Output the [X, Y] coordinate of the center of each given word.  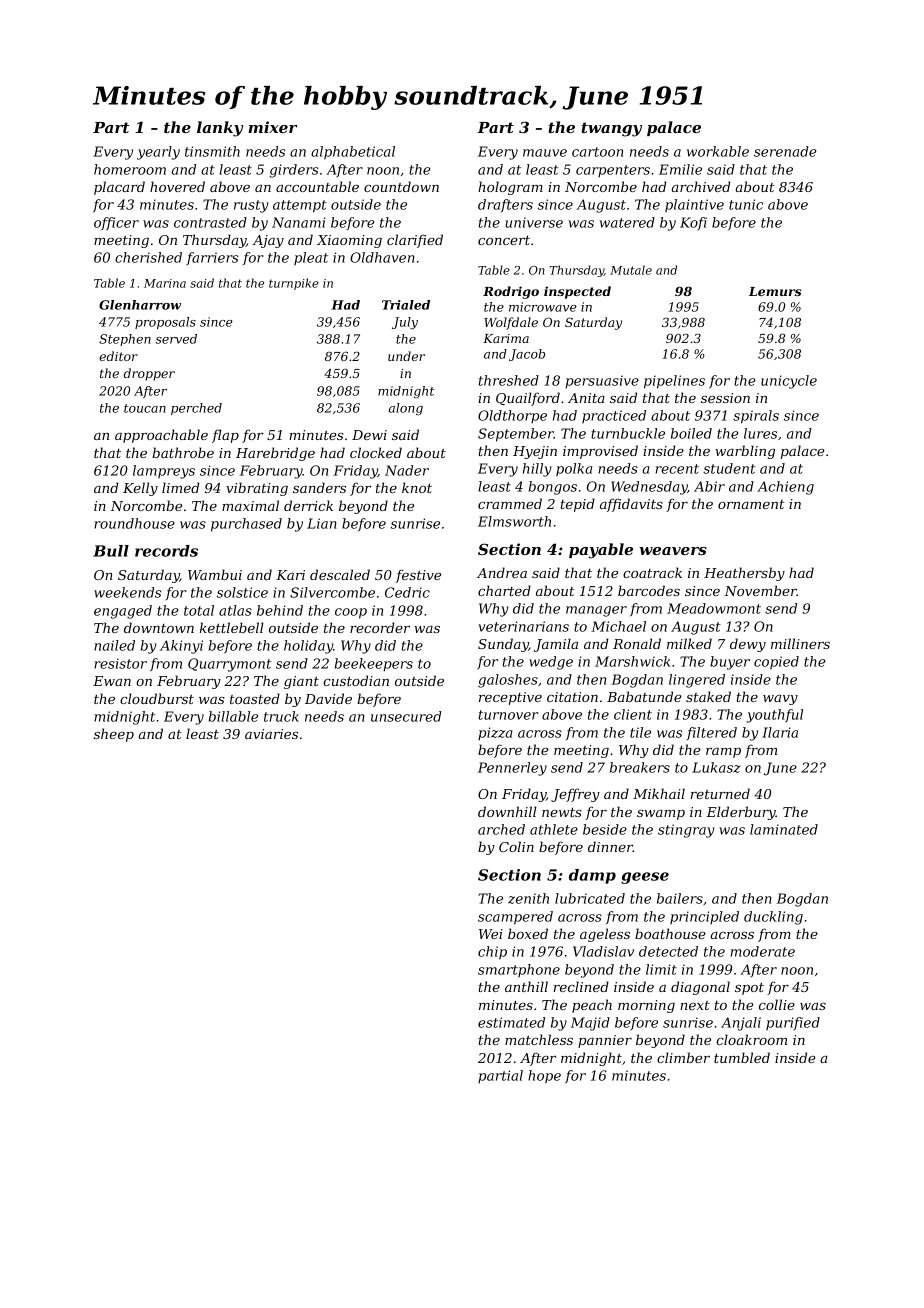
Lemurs [775, 291]
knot [417, 487]
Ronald [637, 643]
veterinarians [523, 626]
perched [196, 409]
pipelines [674, 382]
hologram [510, 188]
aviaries [271, 734]
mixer [272, 127]
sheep [114, 735]
